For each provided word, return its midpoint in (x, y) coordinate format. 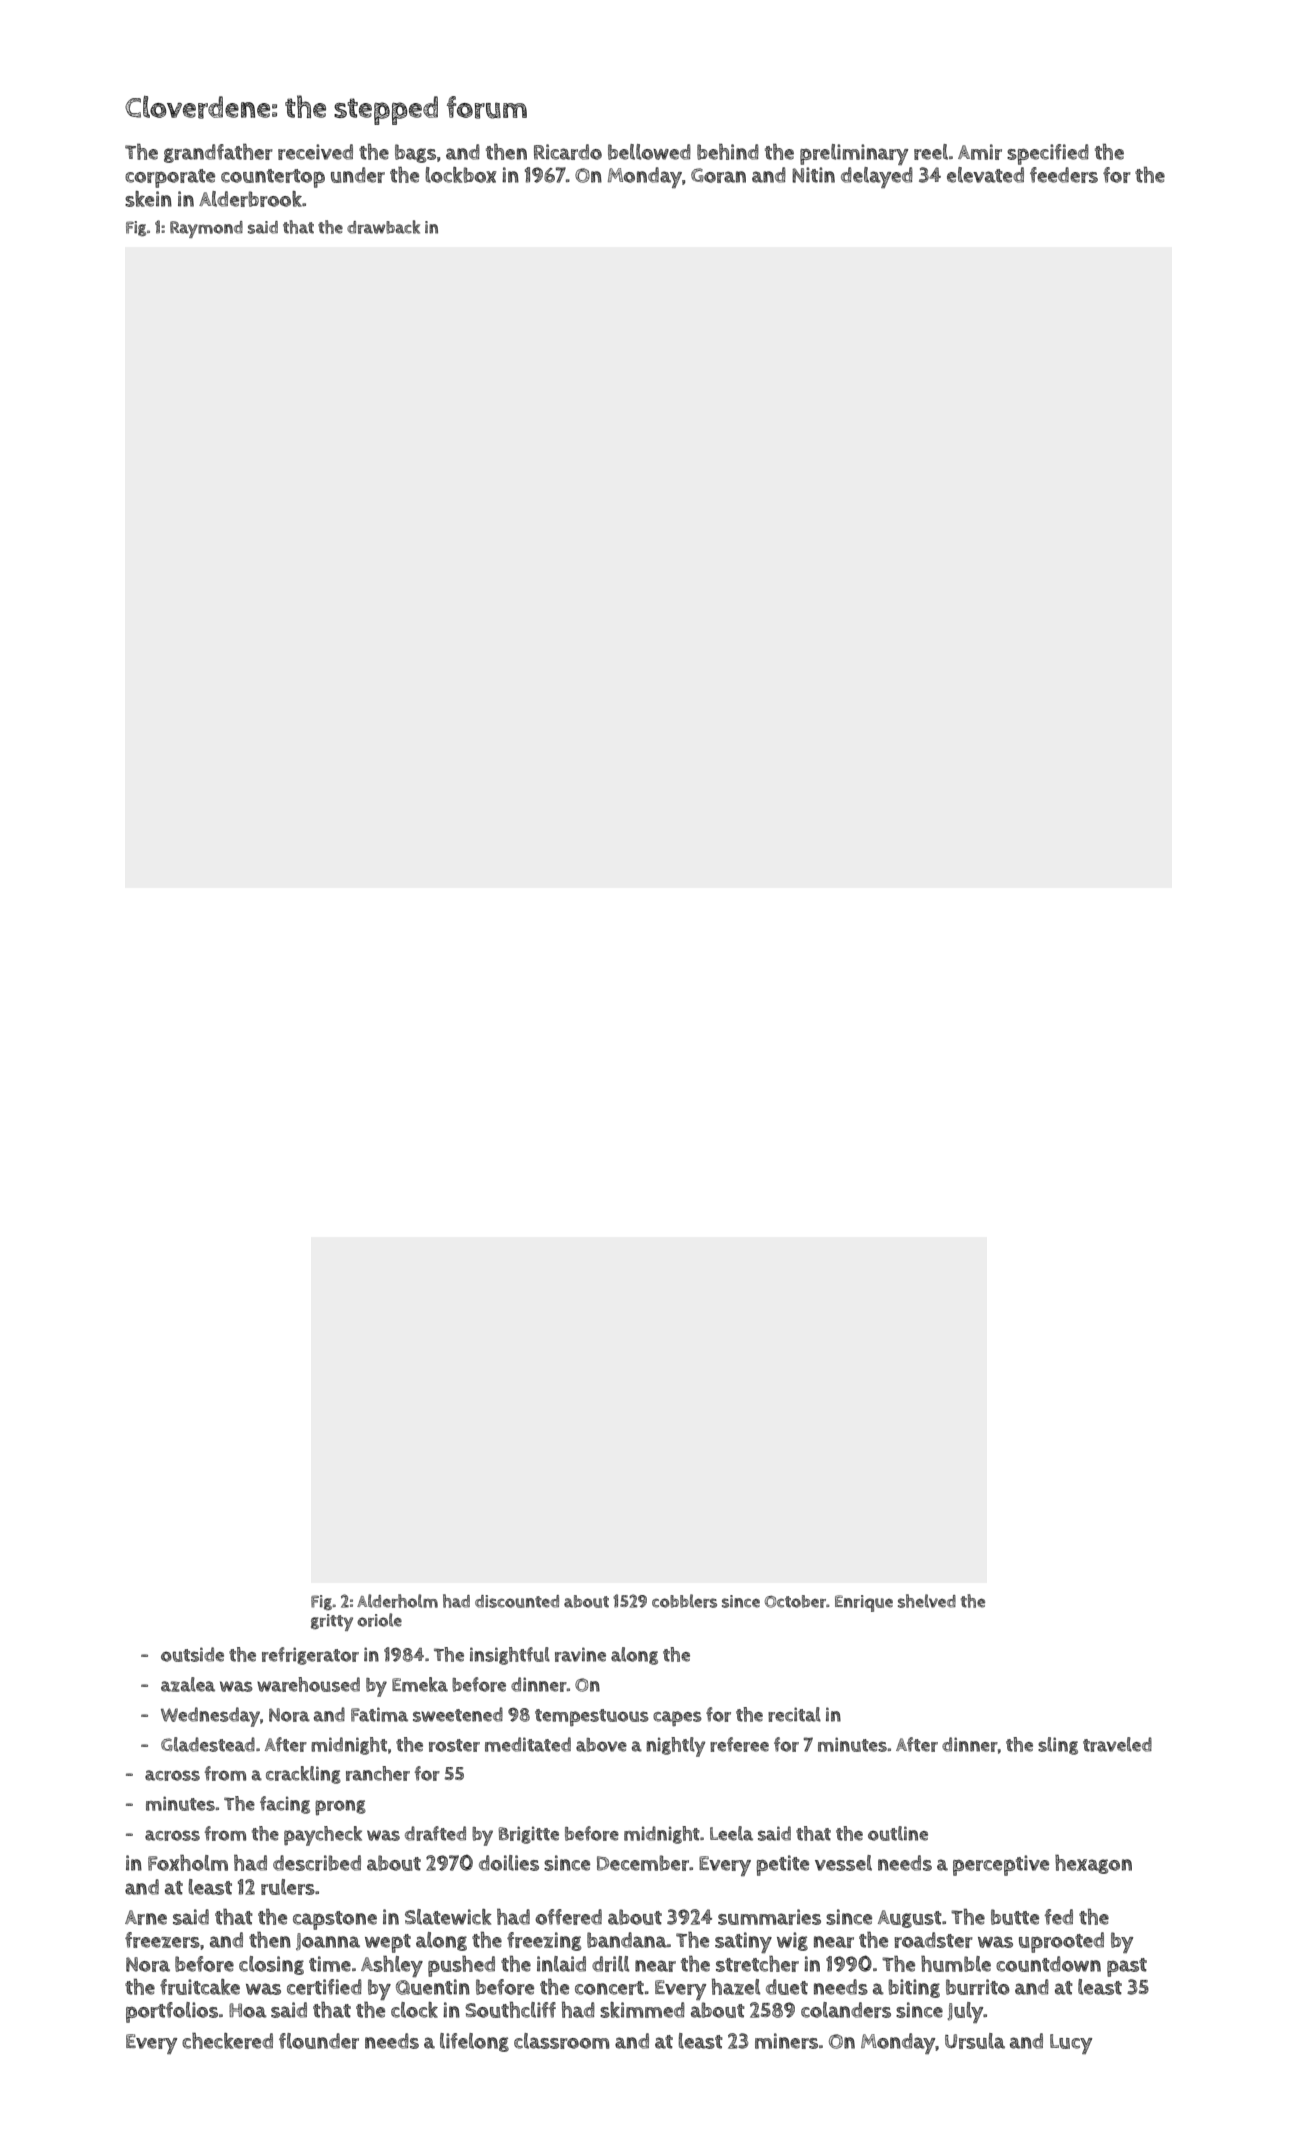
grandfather (218, 153)
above (601, 1745)
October (795, 1601)
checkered (227, 2041)
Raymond (206, 229)
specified (1048, 154)
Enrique (864, 1603)
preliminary (854, 154)
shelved (927, 1601)
